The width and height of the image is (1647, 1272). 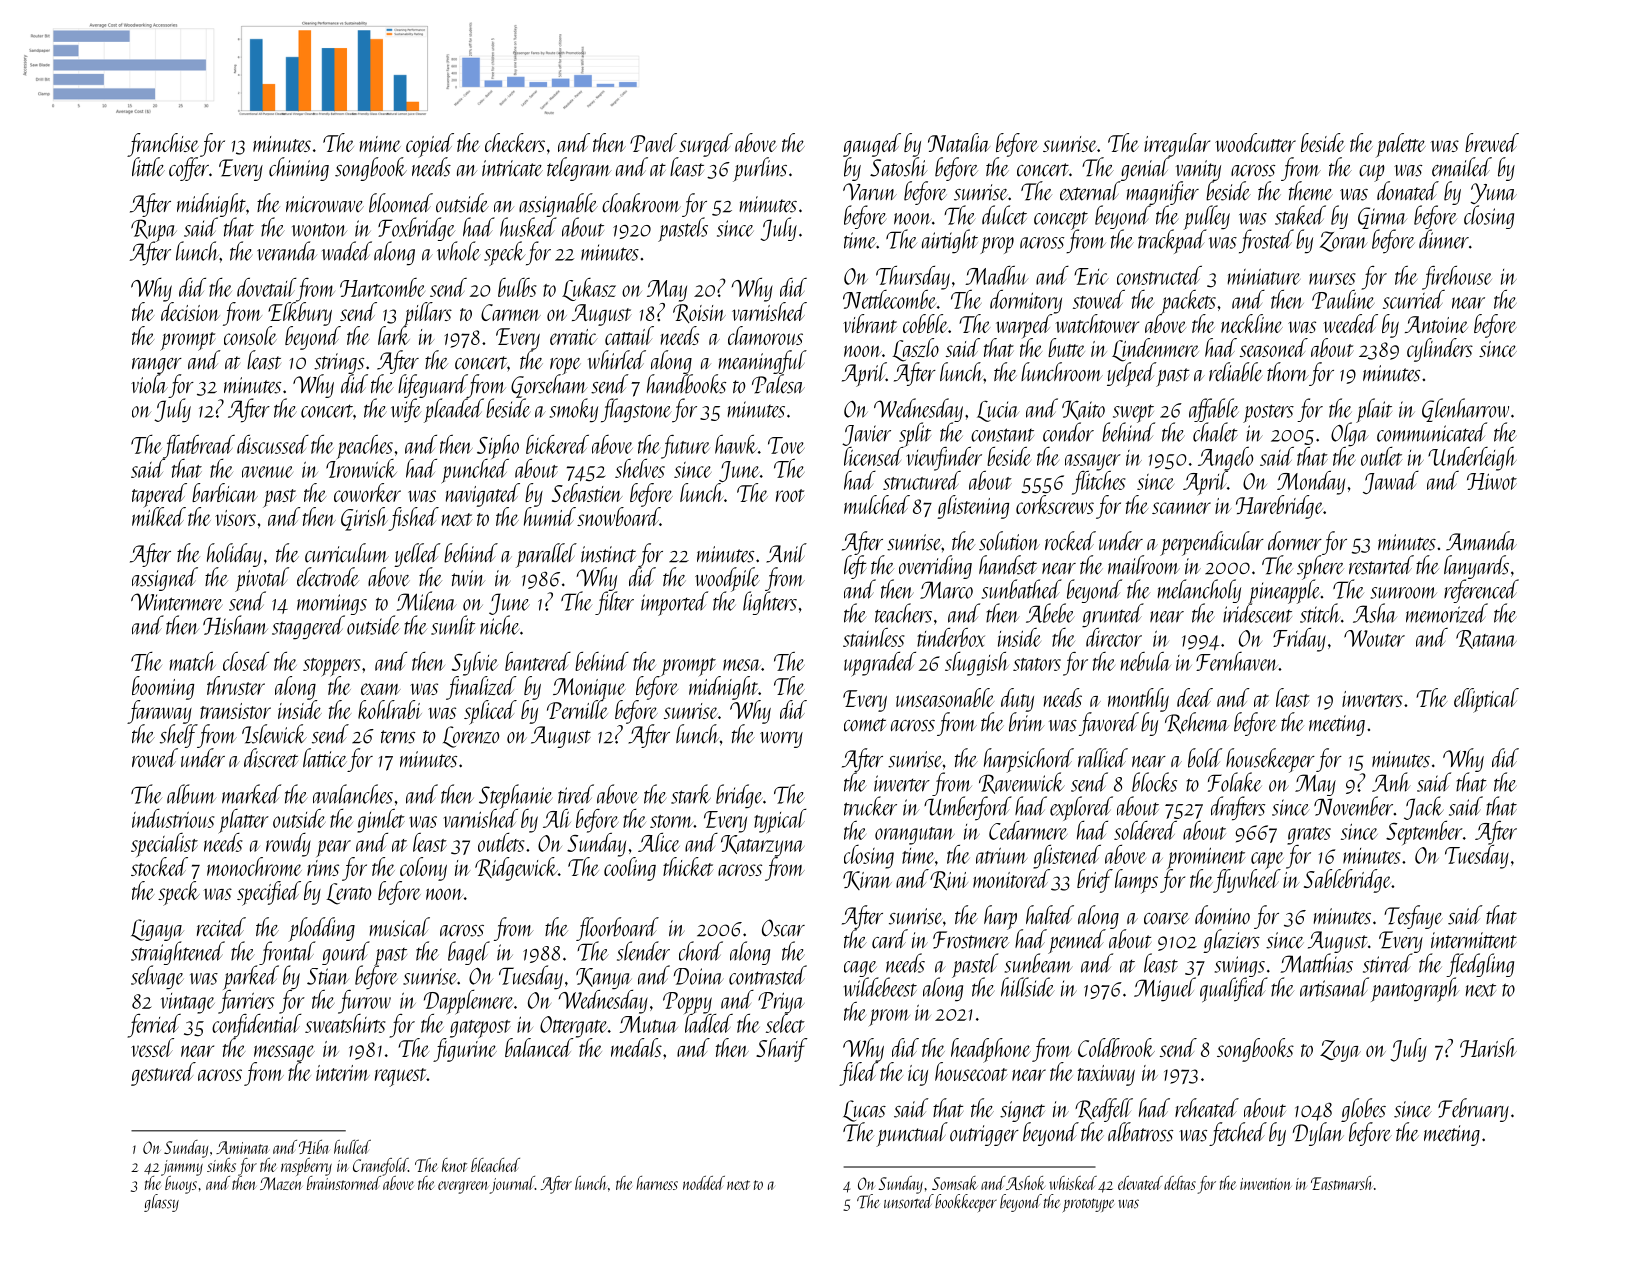 I want to click on Natalia, so click(x=959, y=142).
